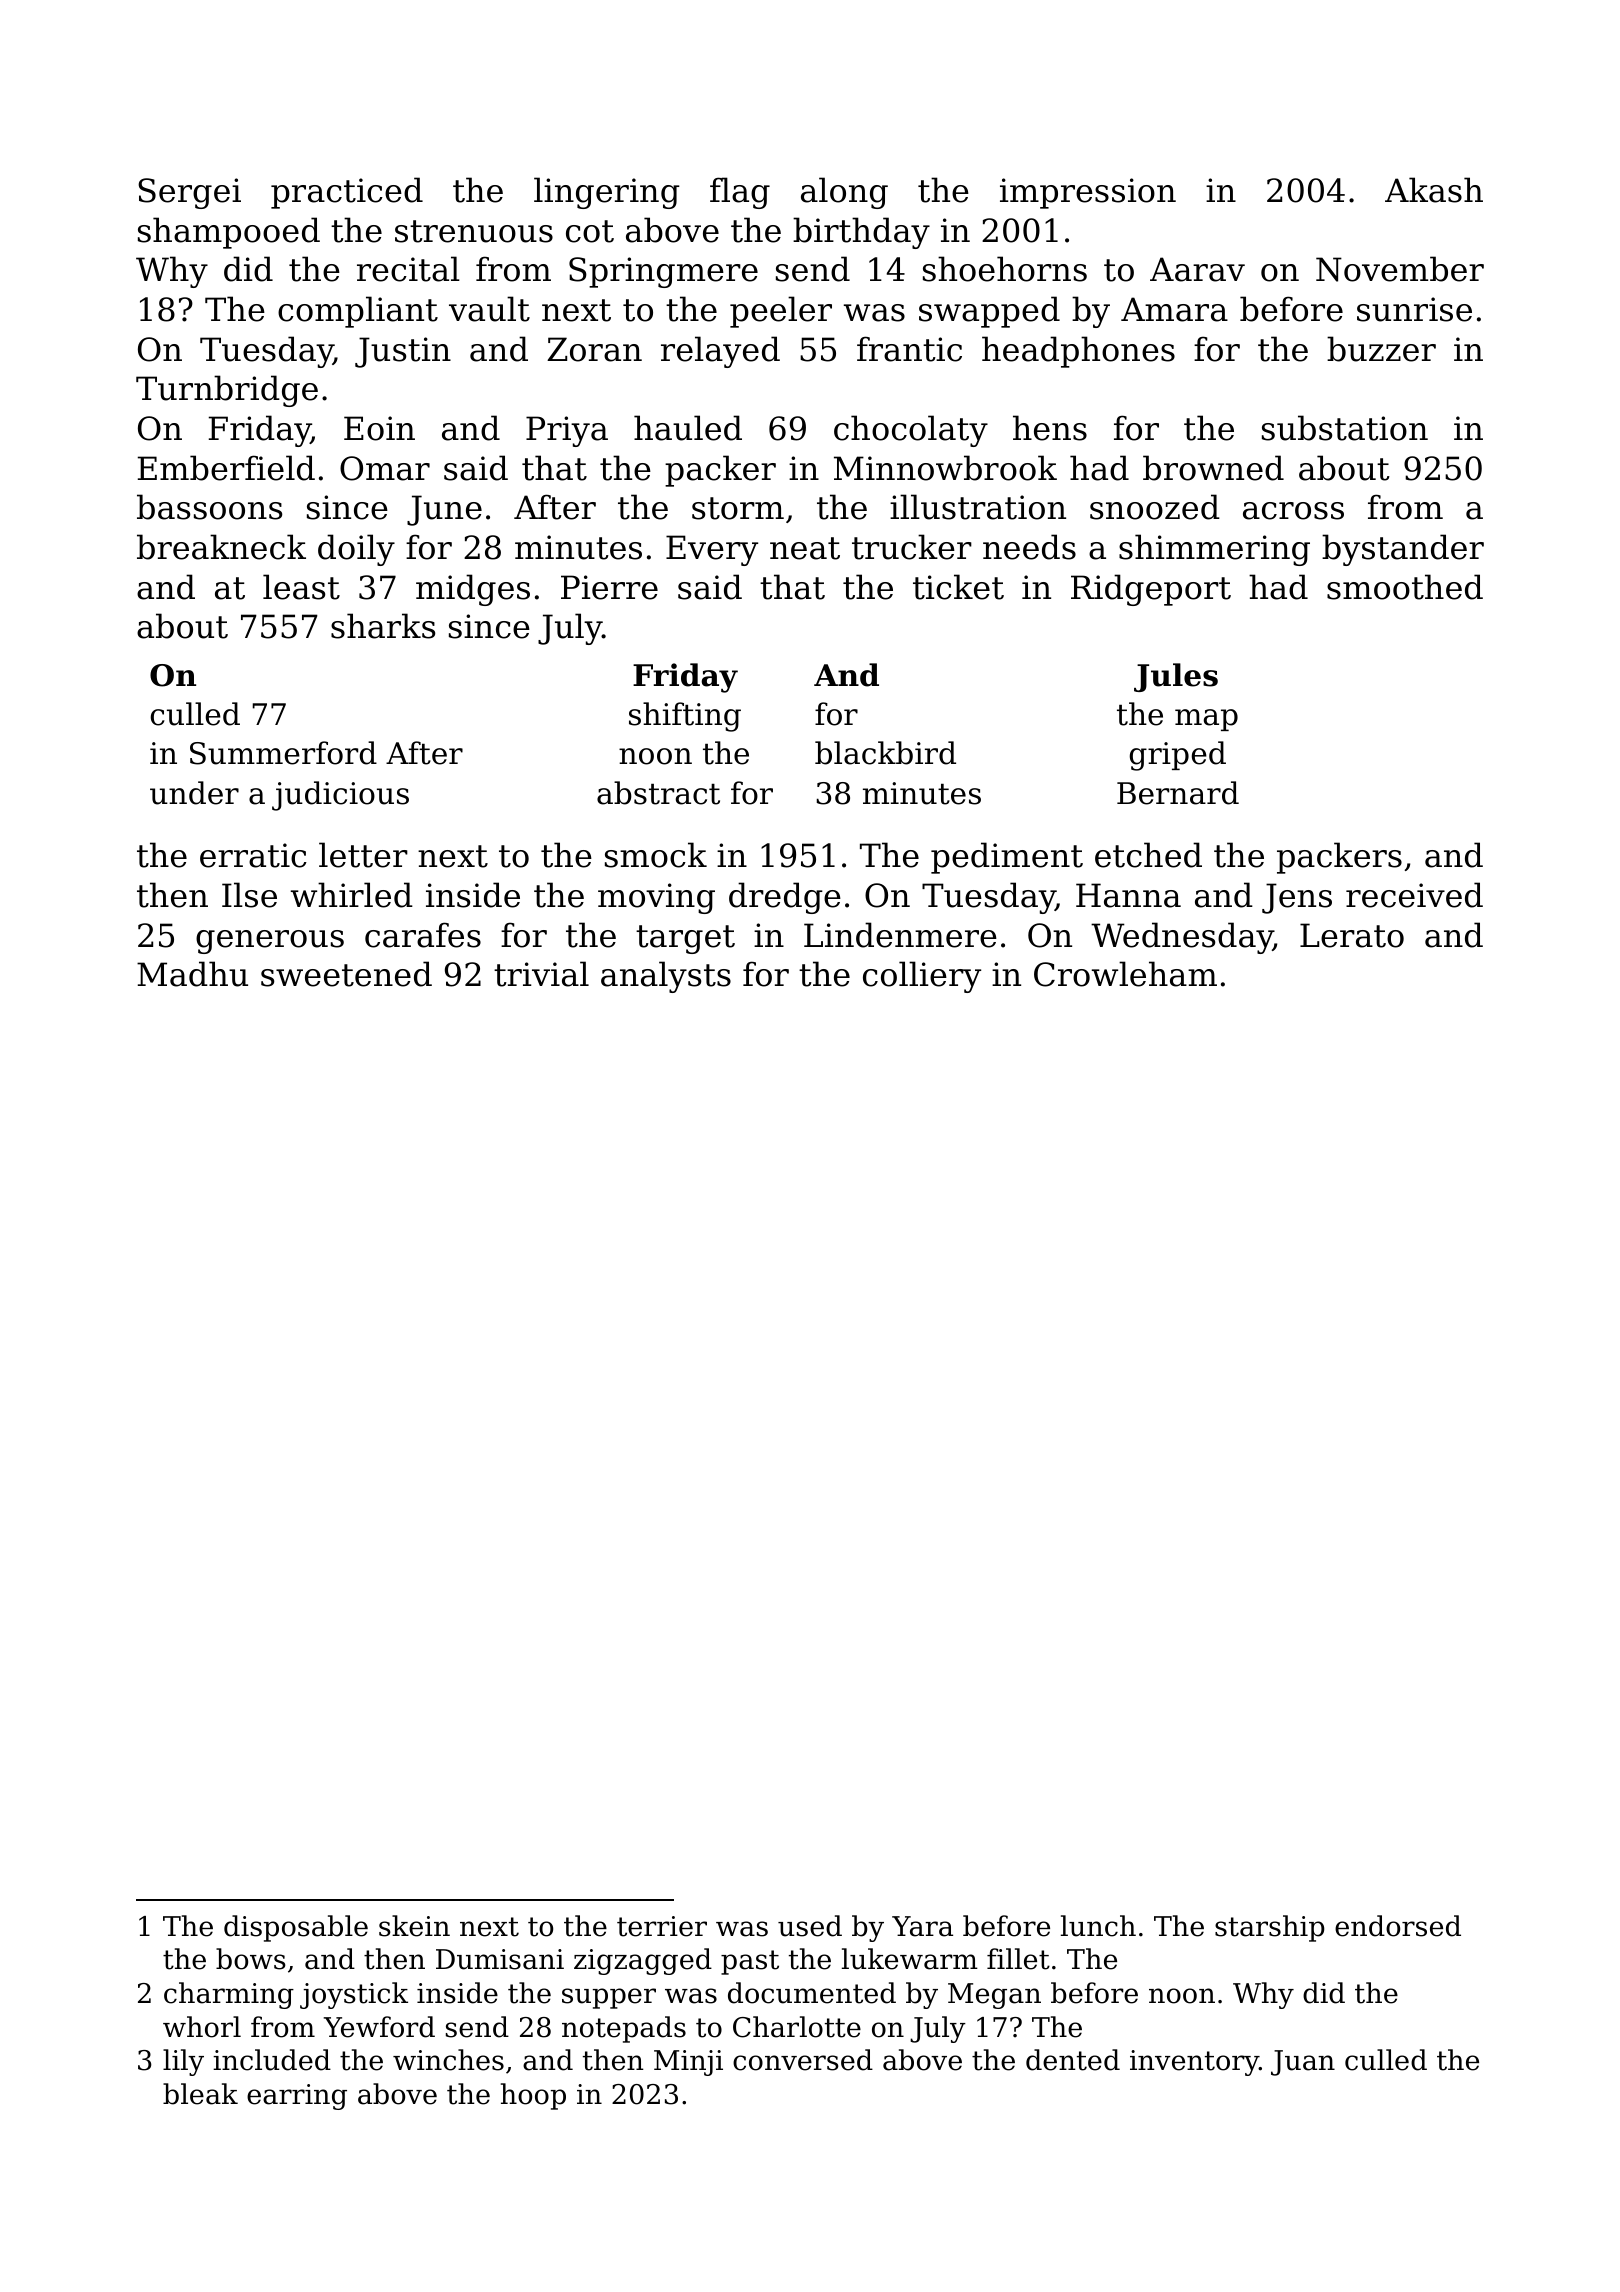 The image size is (1620, 2292). What do you see at coordinates (414, 1926) in the image?
I see `skein` at bounding box center [414, 1926].
